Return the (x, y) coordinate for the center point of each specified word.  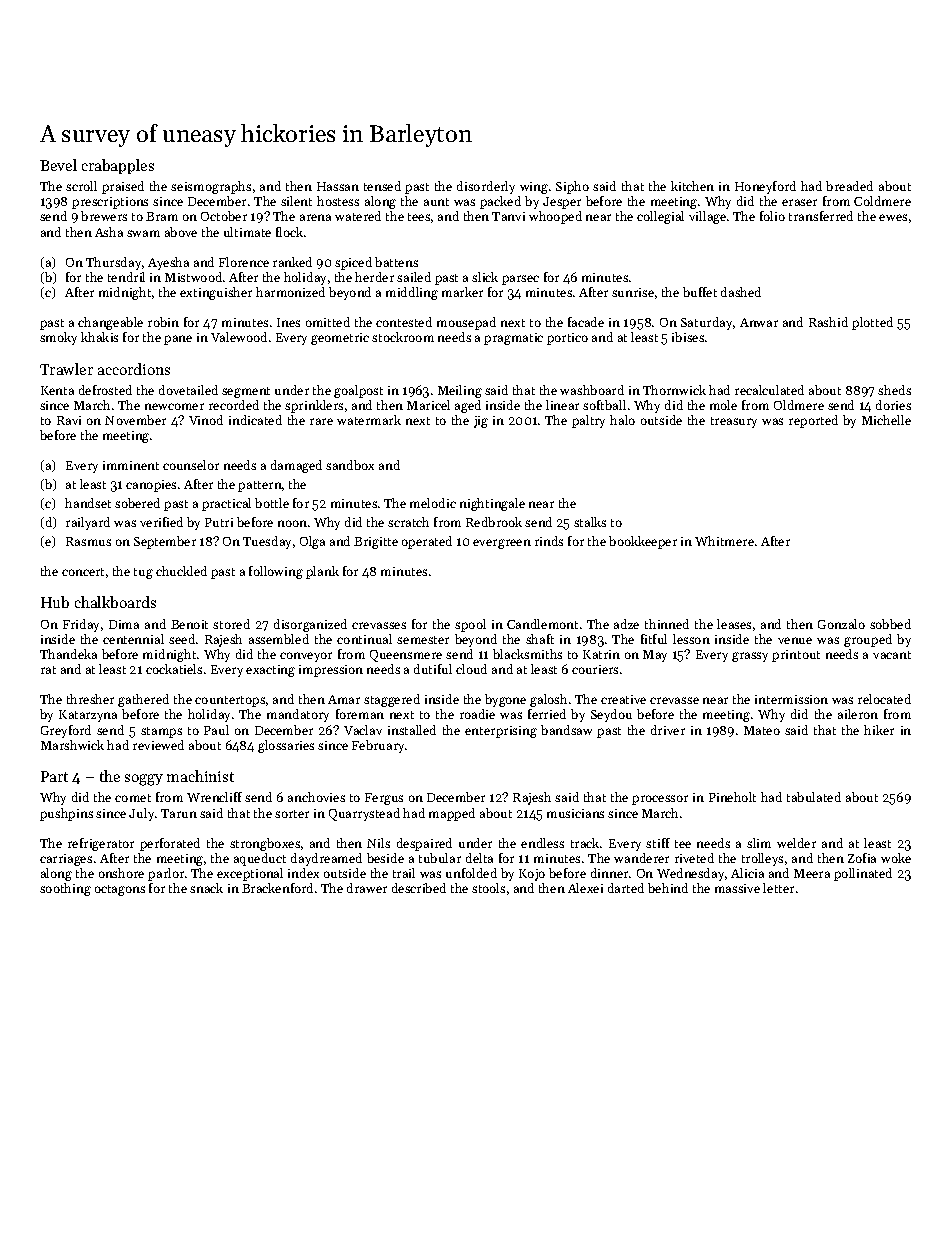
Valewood (239, 337)
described (419, 888)
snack (206, 888)
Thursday (113, 263)
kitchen (692, 186)
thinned (667, 624)
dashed (741, 292)
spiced (353, 263)
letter (778, 888)
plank (322, 572)
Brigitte (376, 543)
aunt (436, 202)
